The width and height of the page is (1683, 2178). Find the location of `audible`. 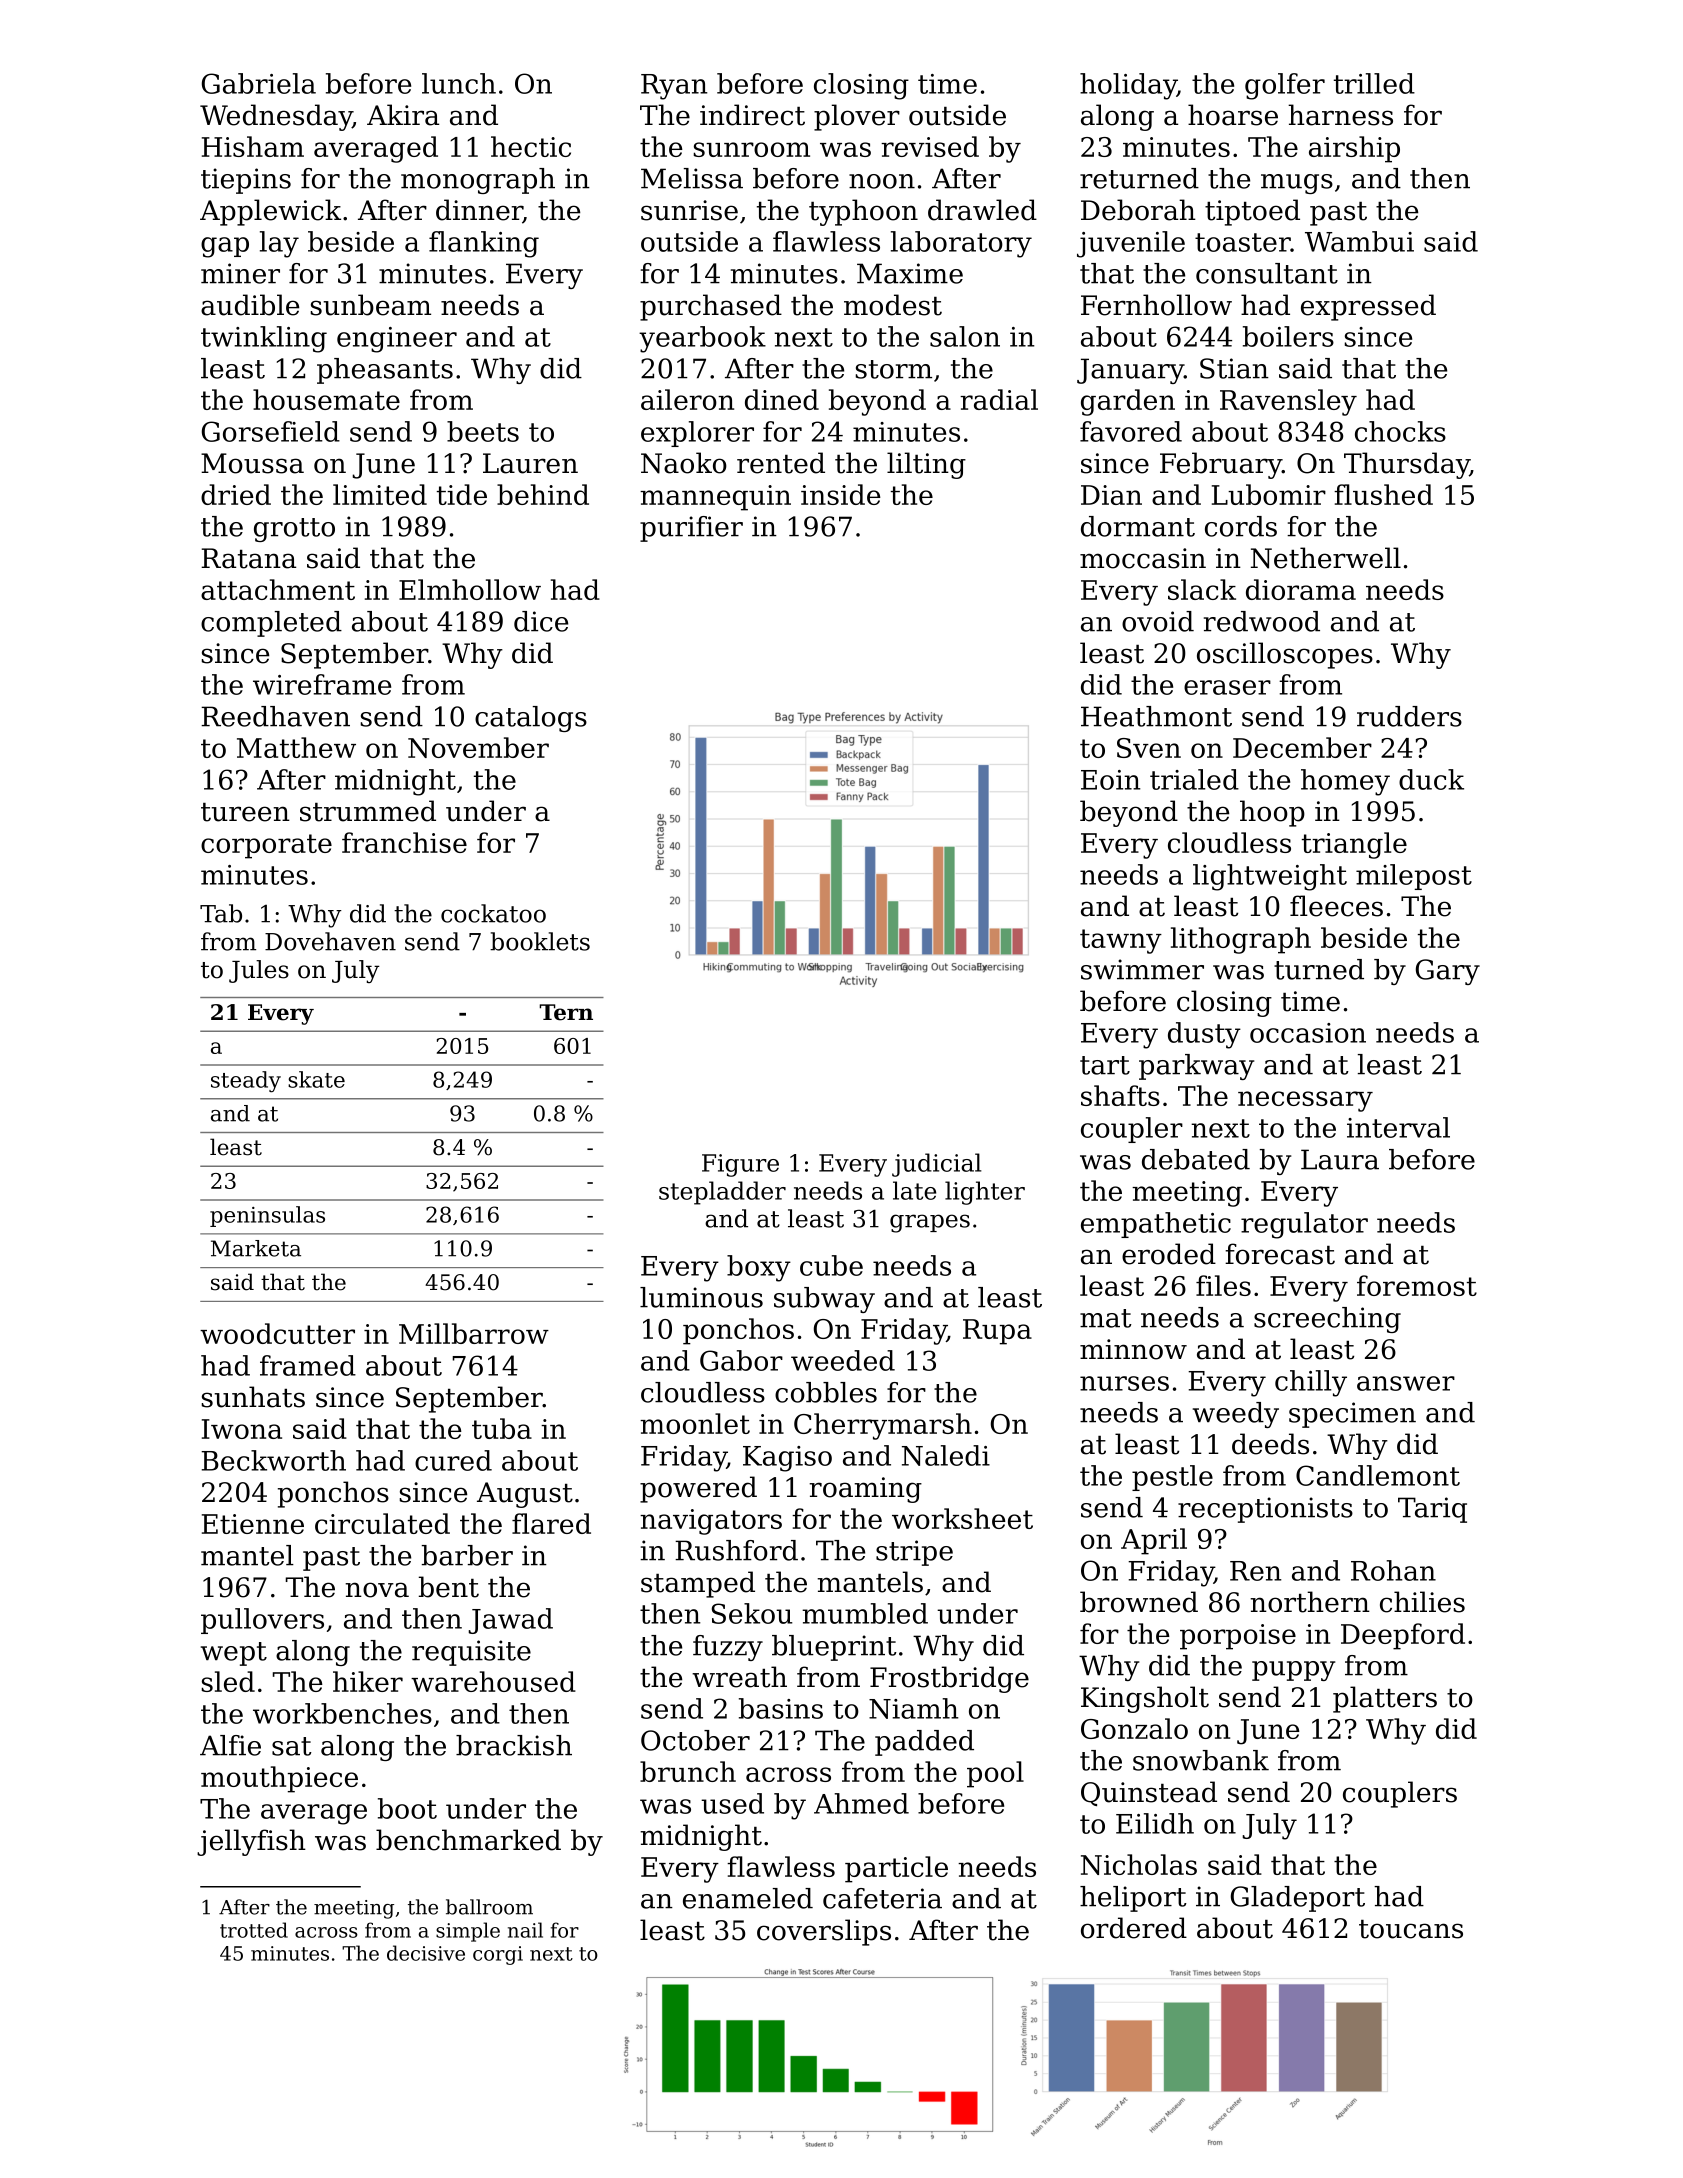

audible is located at coordinates (250, 305).
